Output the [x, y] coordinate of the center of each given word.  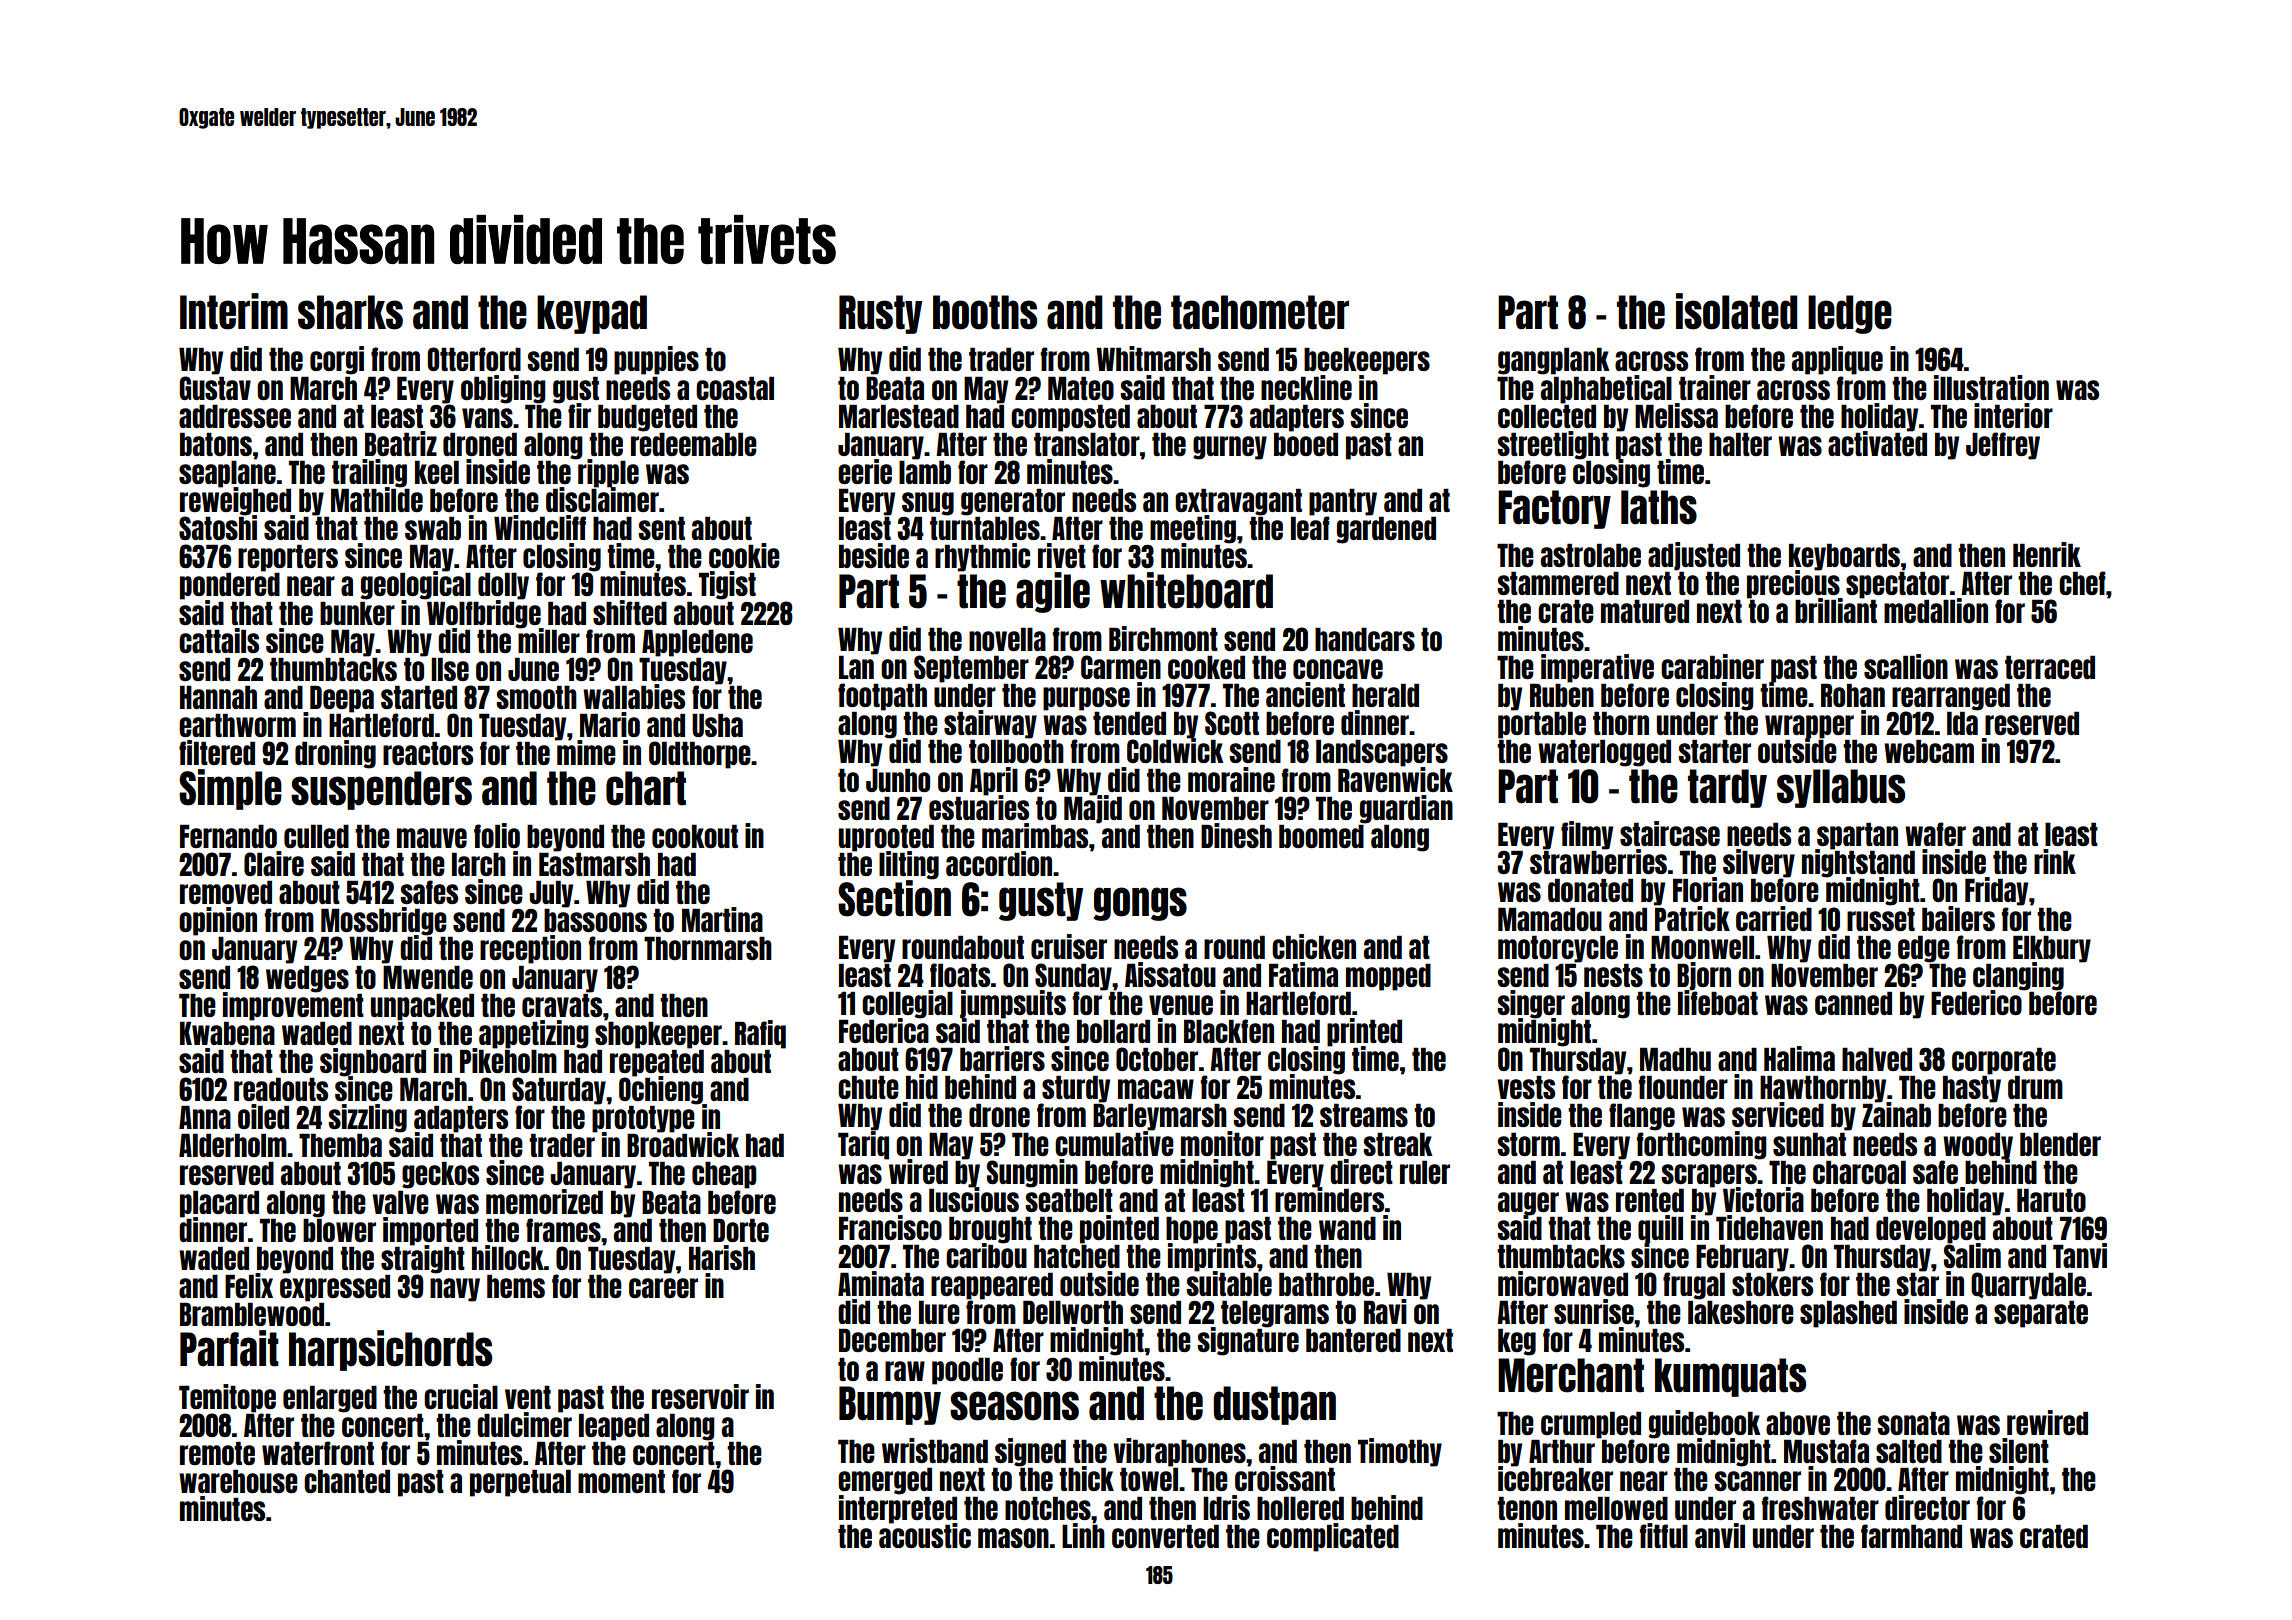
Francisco [890, 1227]
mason [1013, 1538]
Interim [234, 311]
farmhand [1911, 1536]
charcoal [1859, 1172]
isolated [1736, 311]
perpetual [520, 1483]
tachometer [1260, 312]
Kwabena [227, 1033]
